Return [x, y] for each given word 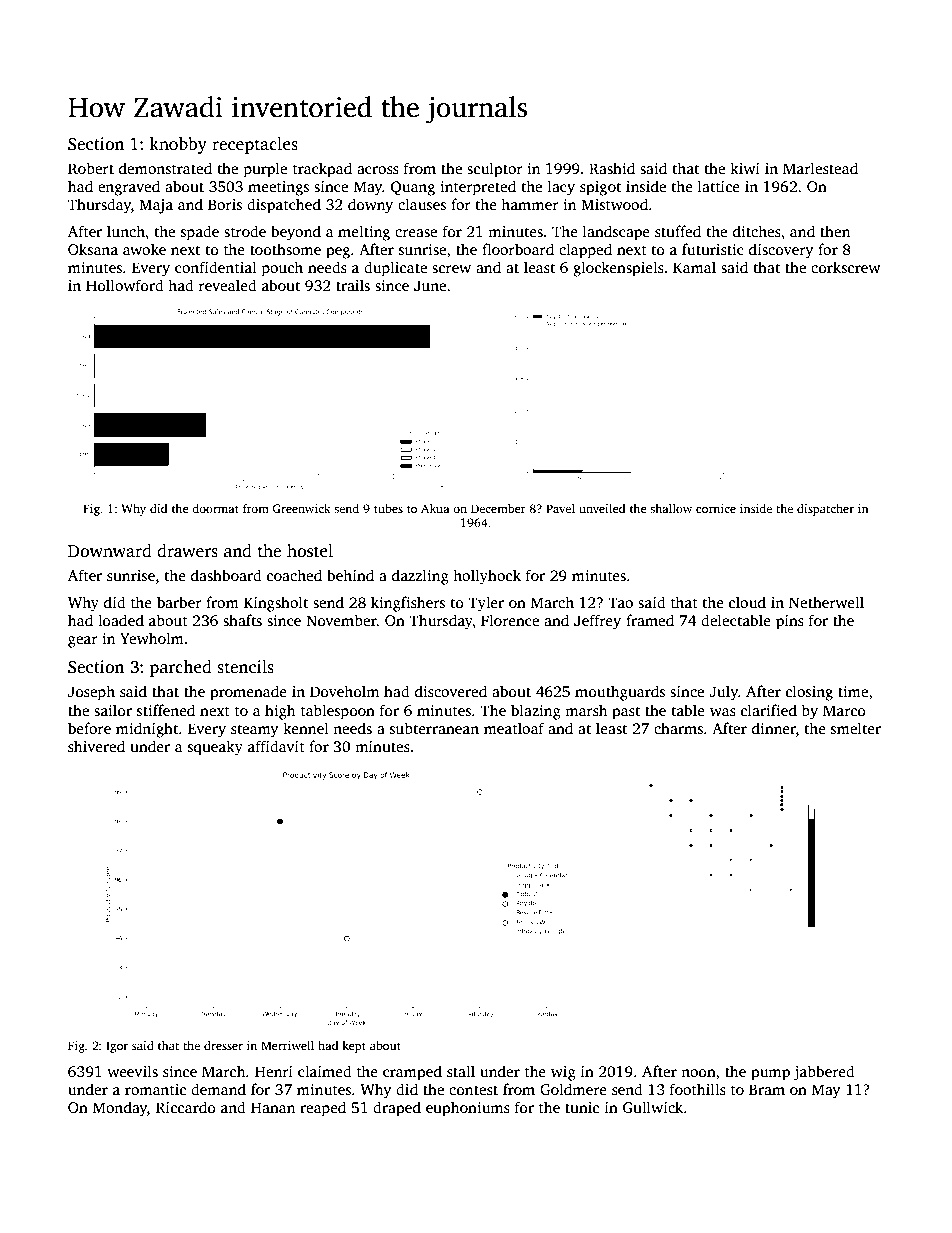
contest [473, 1090]
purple [265, 170]
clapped [585, 251]
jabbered [824, 1073]
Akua [435, 508]
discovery [781, 251]
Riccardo [186, 1107]
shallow [671, 508]
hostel [310, 551]
